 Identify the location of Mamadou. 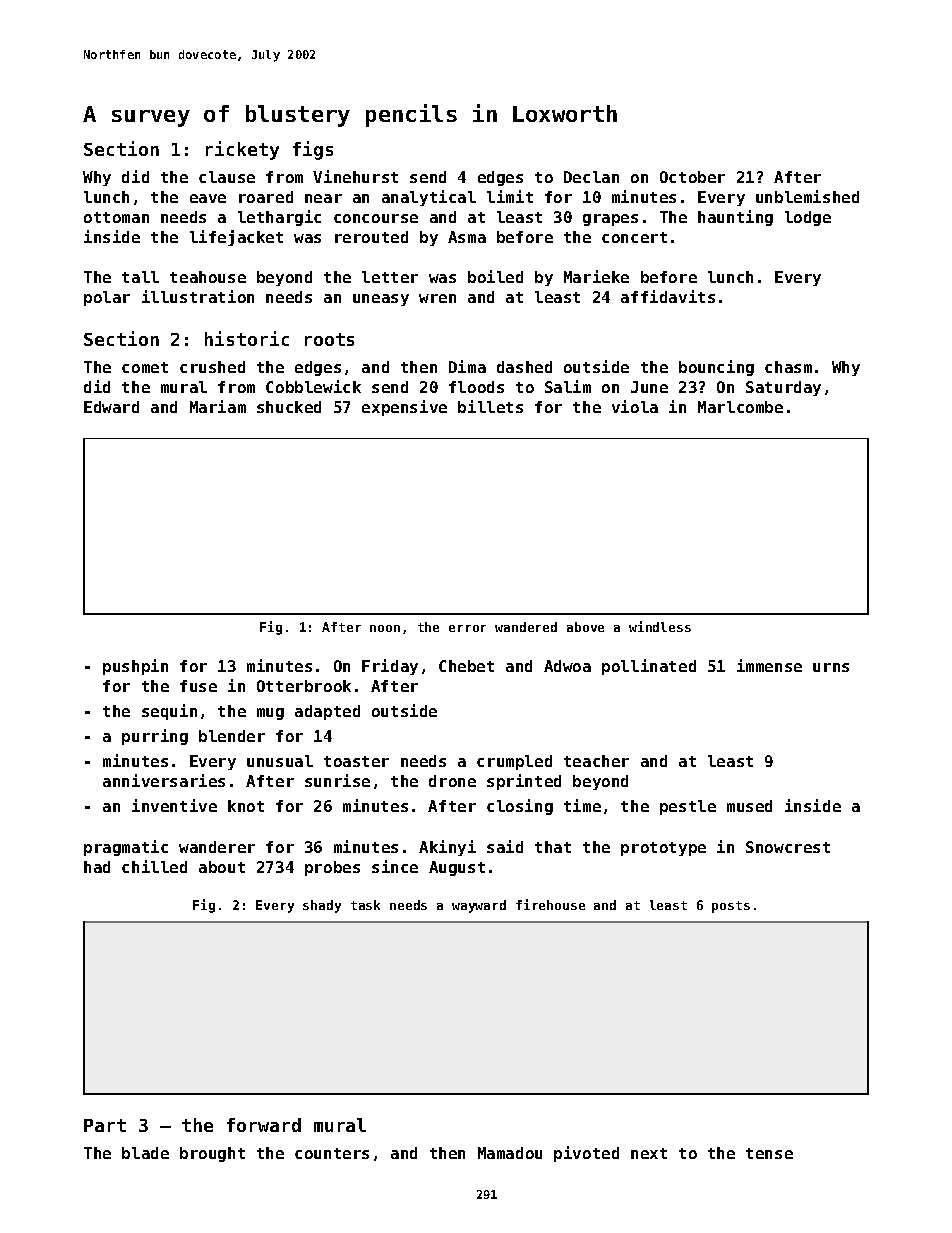
(510, 1153).
